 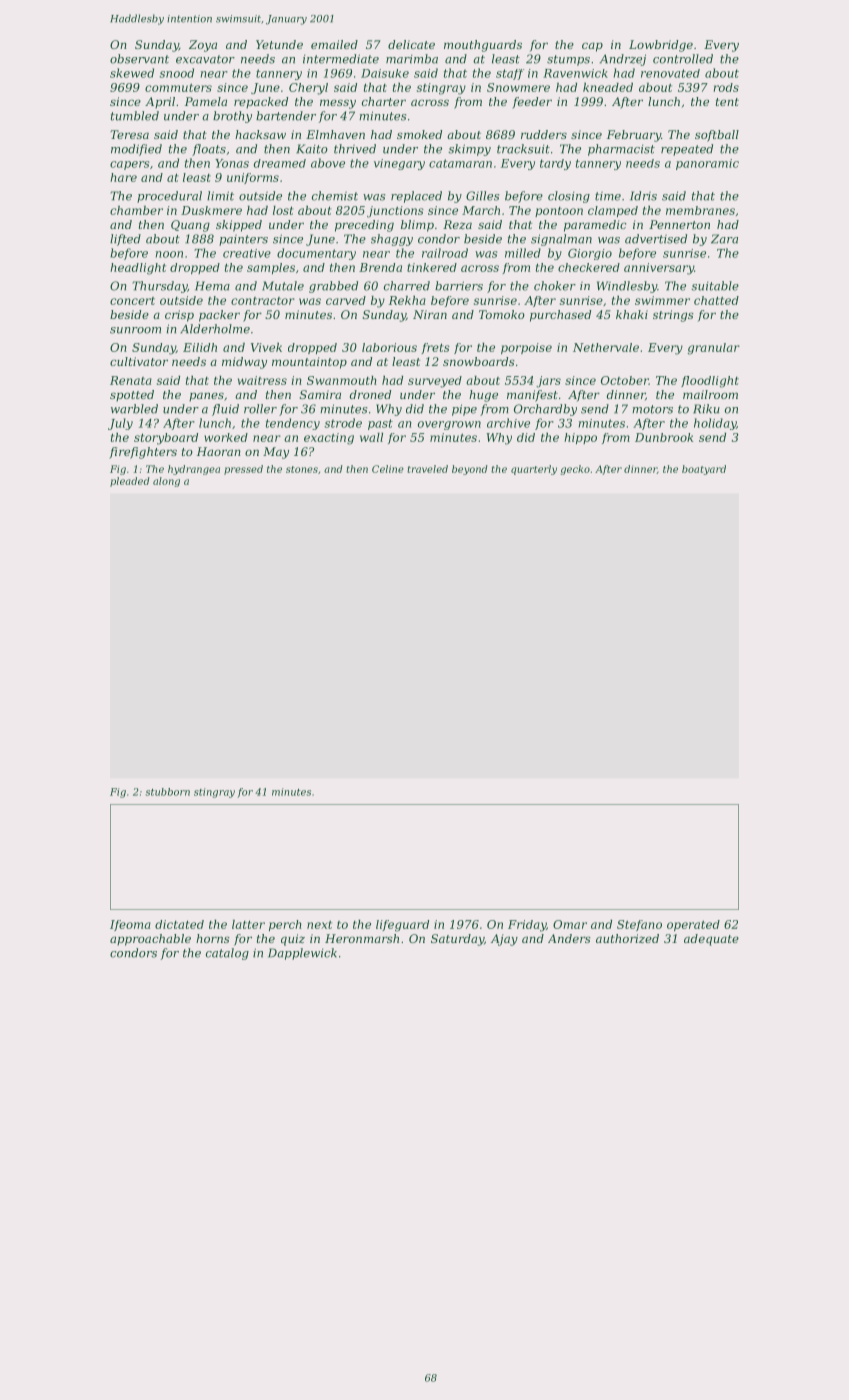 What do you see at coordinates (568, 60) in the page?
I see `stumps` at bounding box center [568, 60].
